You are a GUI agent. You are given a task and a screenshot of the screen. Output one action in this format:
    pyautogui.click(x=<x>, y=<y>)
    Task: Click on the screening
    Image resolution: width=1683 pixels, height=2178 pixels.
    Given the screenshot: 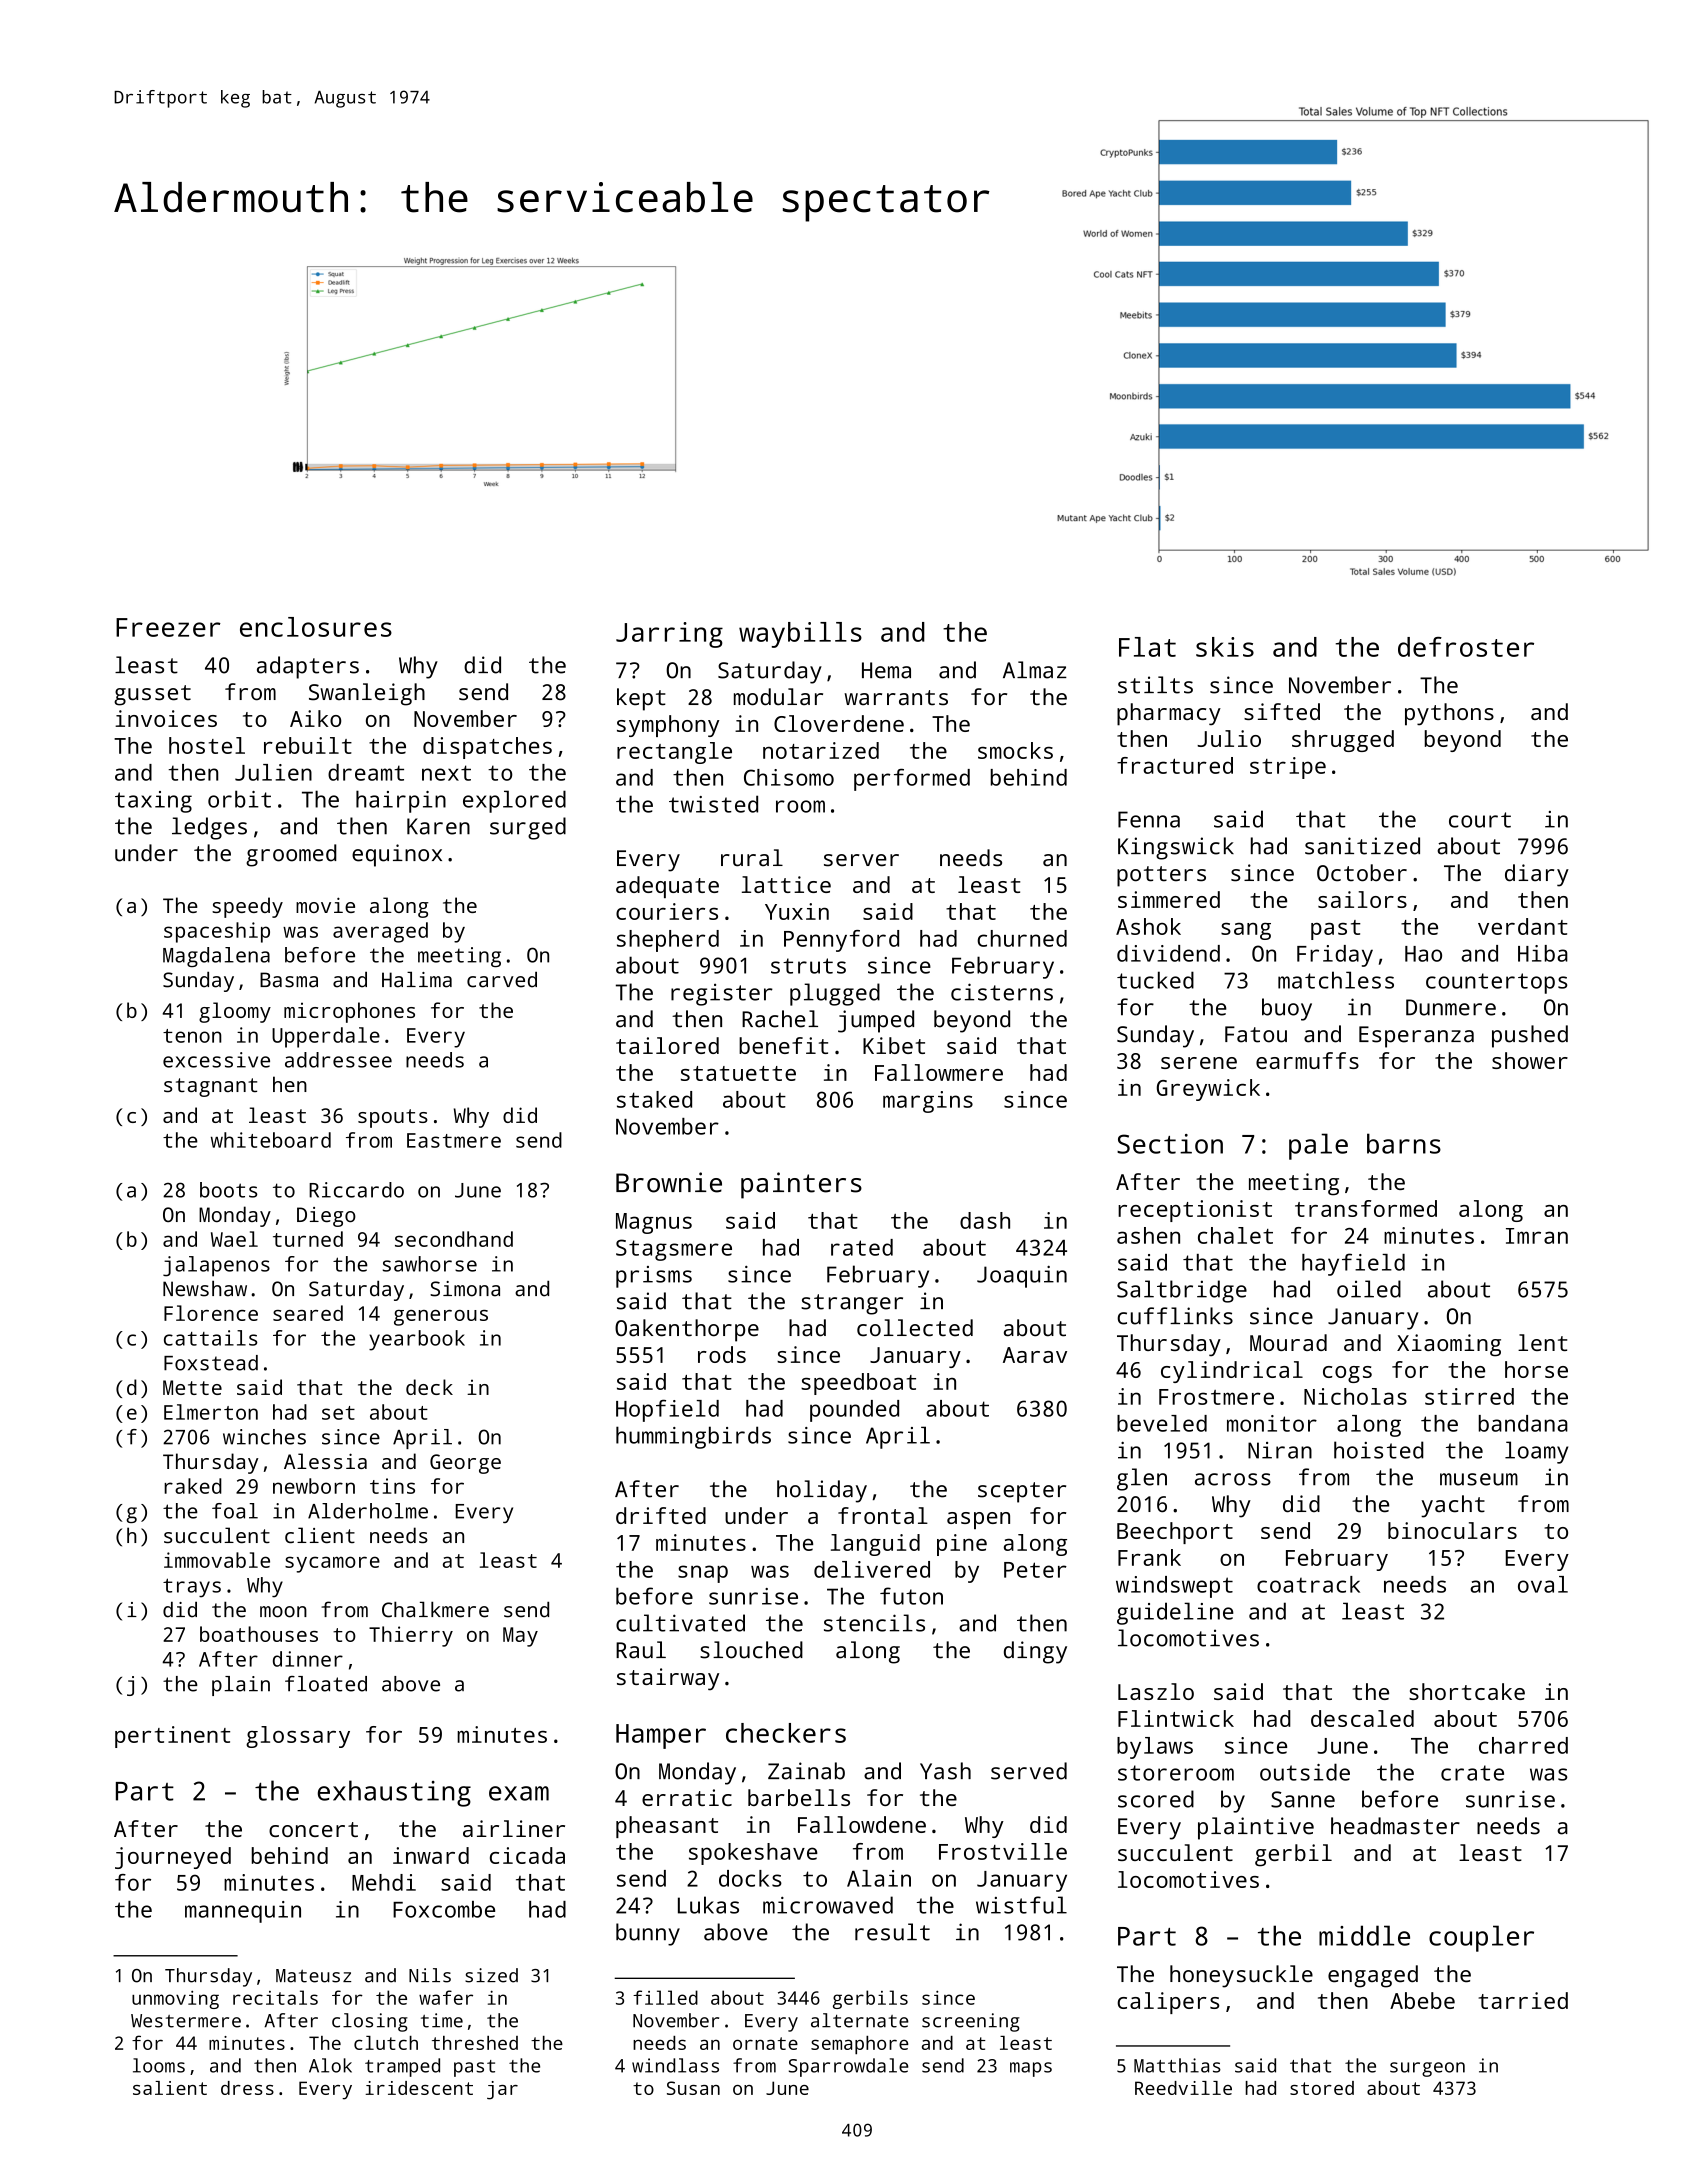 What is the action you would take?
    pyautogui.click(x=971, y=2022)
